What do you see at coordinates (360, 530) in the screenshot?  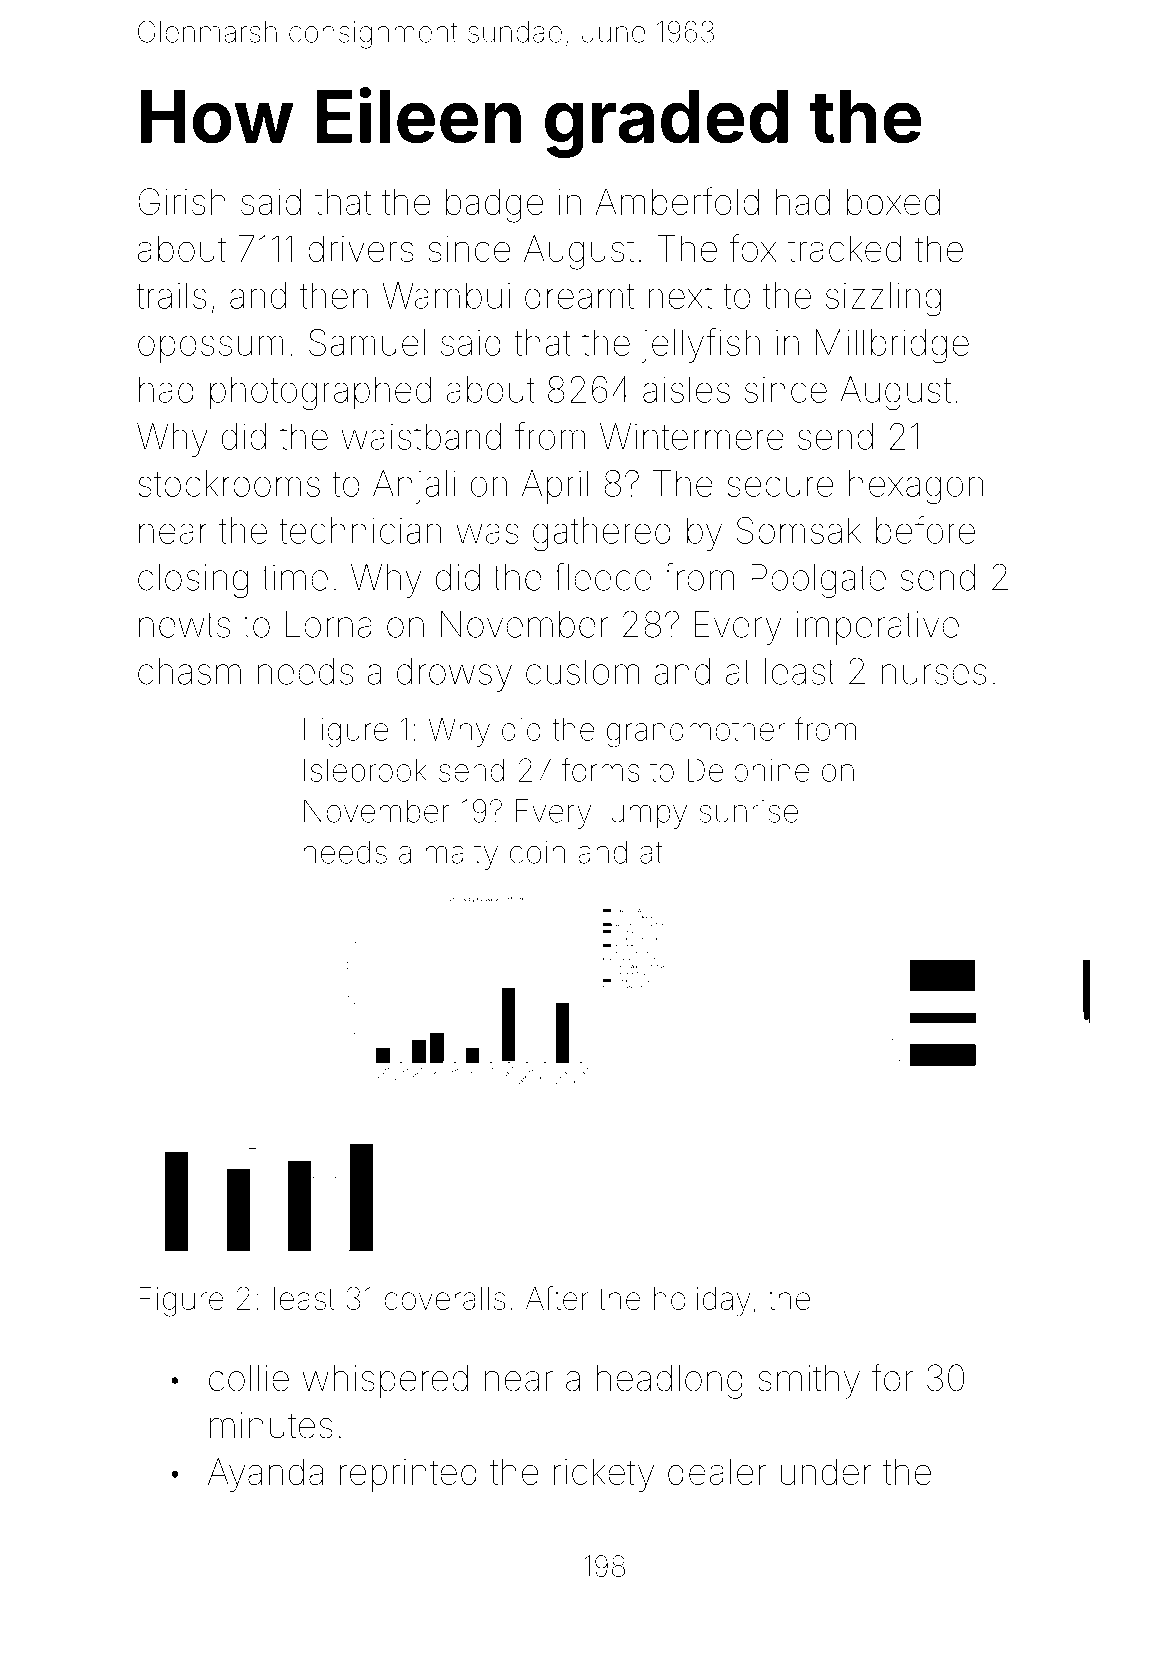 I see `technician` at bounding box center [360, 530].
